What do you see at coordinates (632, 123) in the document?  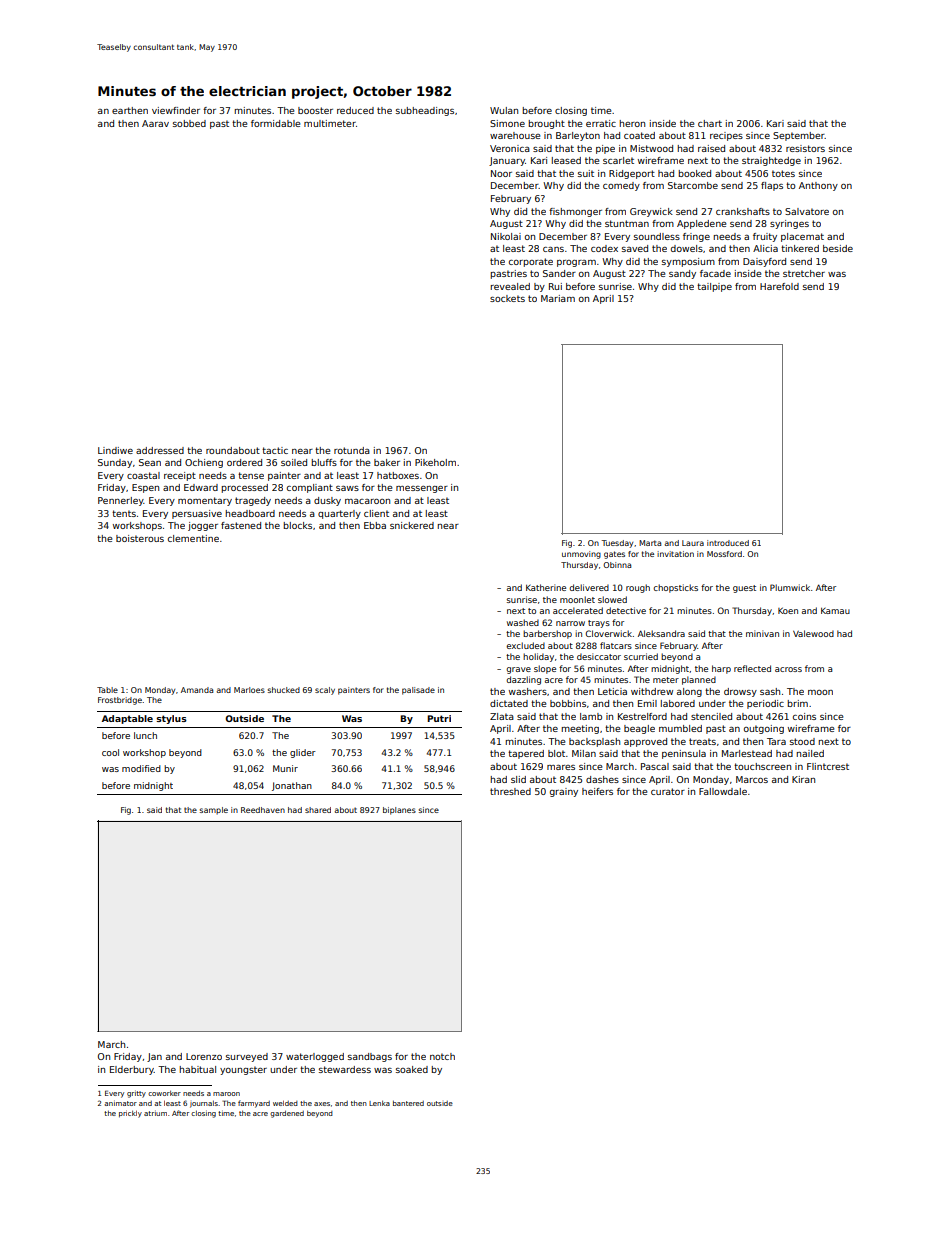 I see `heron` at bounding box center [632, 123].
